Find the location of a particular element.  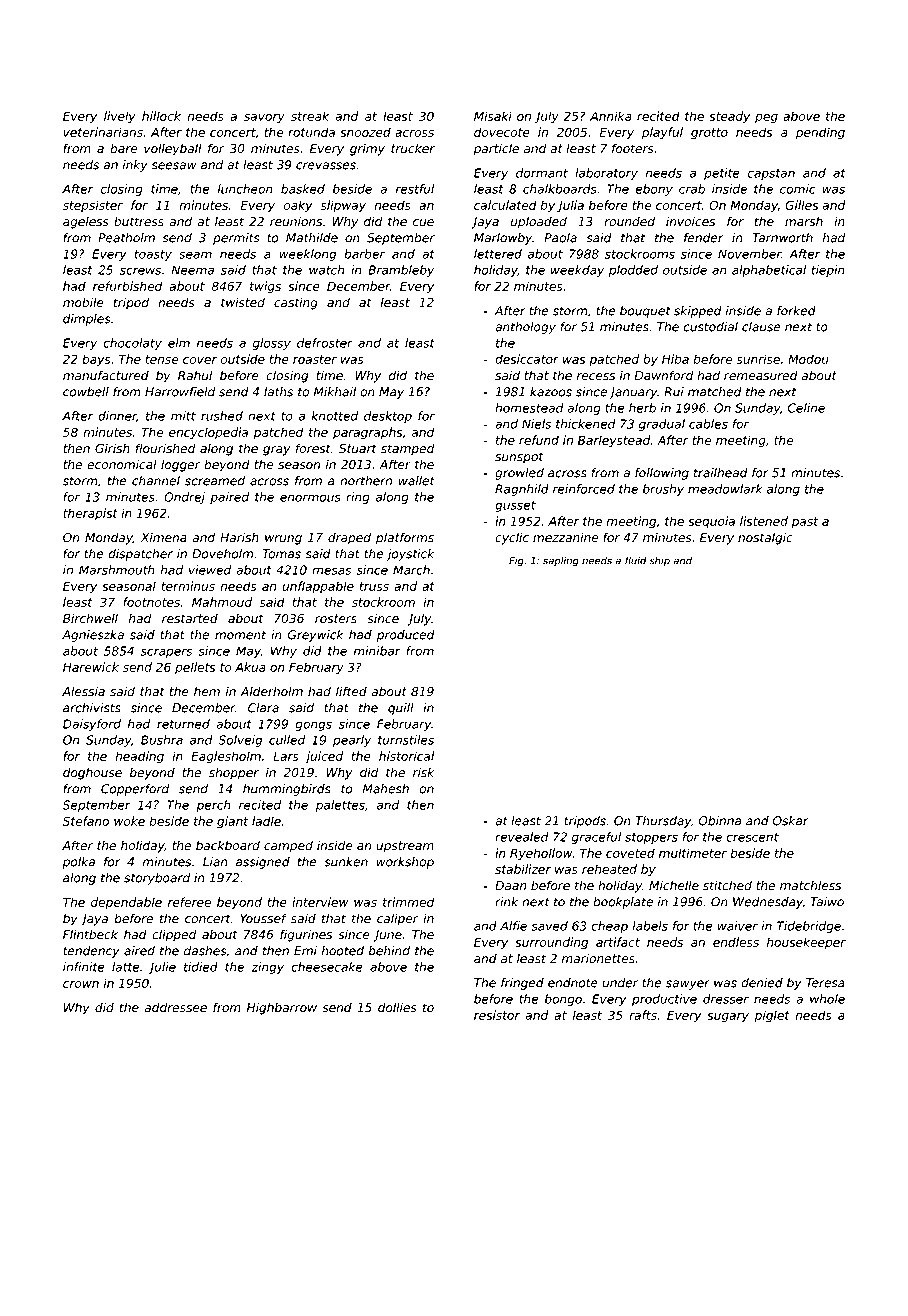

ship is located at coordinates (659, 561).
